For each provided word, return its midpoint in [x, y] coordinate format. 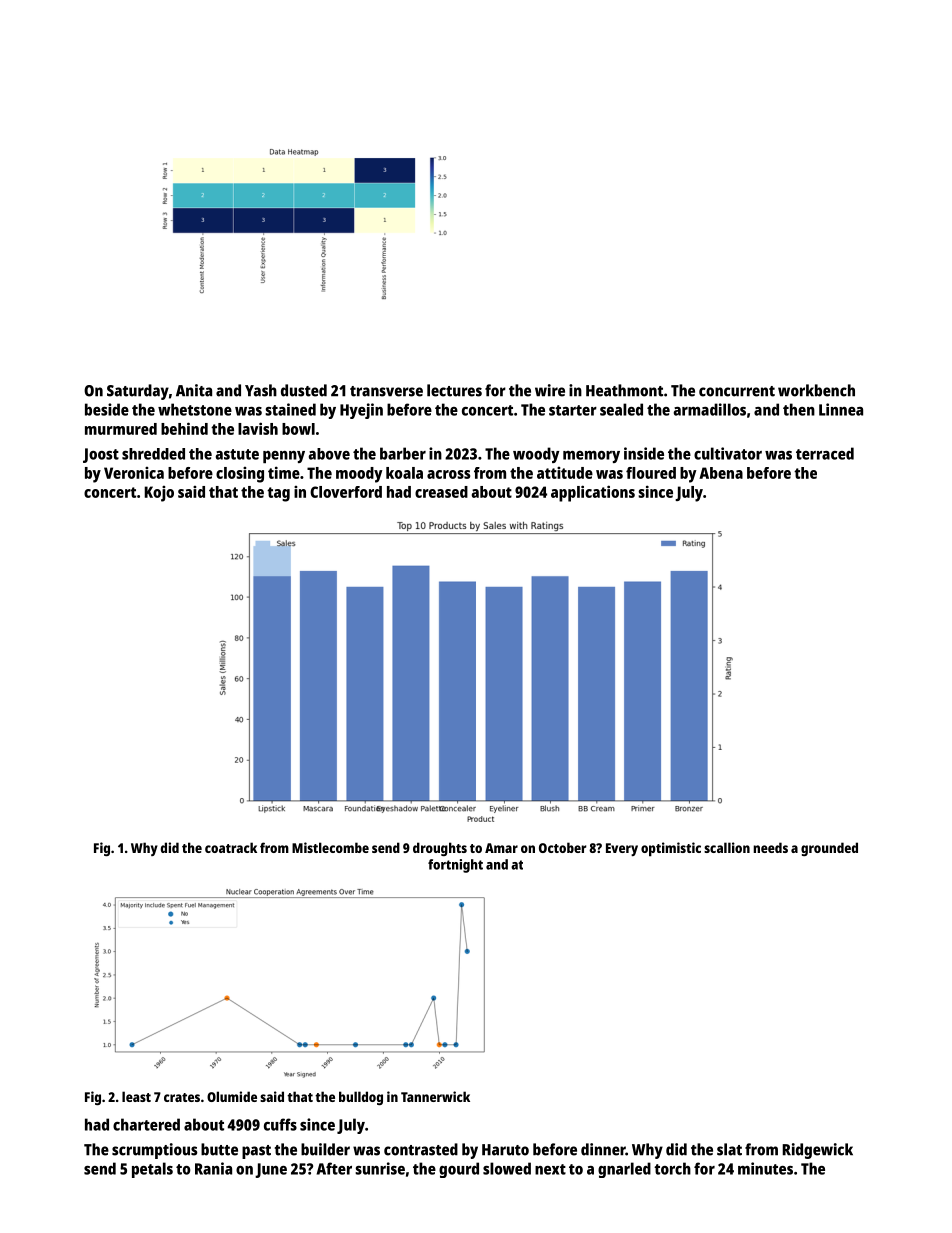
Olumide [232, 1096]
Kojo [159, 494]
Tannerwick [435, 1096]
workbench [816, 390]
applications [593, 493]
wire [550, 390]
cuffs [280, 1124]
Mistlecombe [330, 847]
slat [729, 1149]
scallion [727, 847]
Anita [194, 390]
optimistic [671, 849]
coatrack [231, 847]
